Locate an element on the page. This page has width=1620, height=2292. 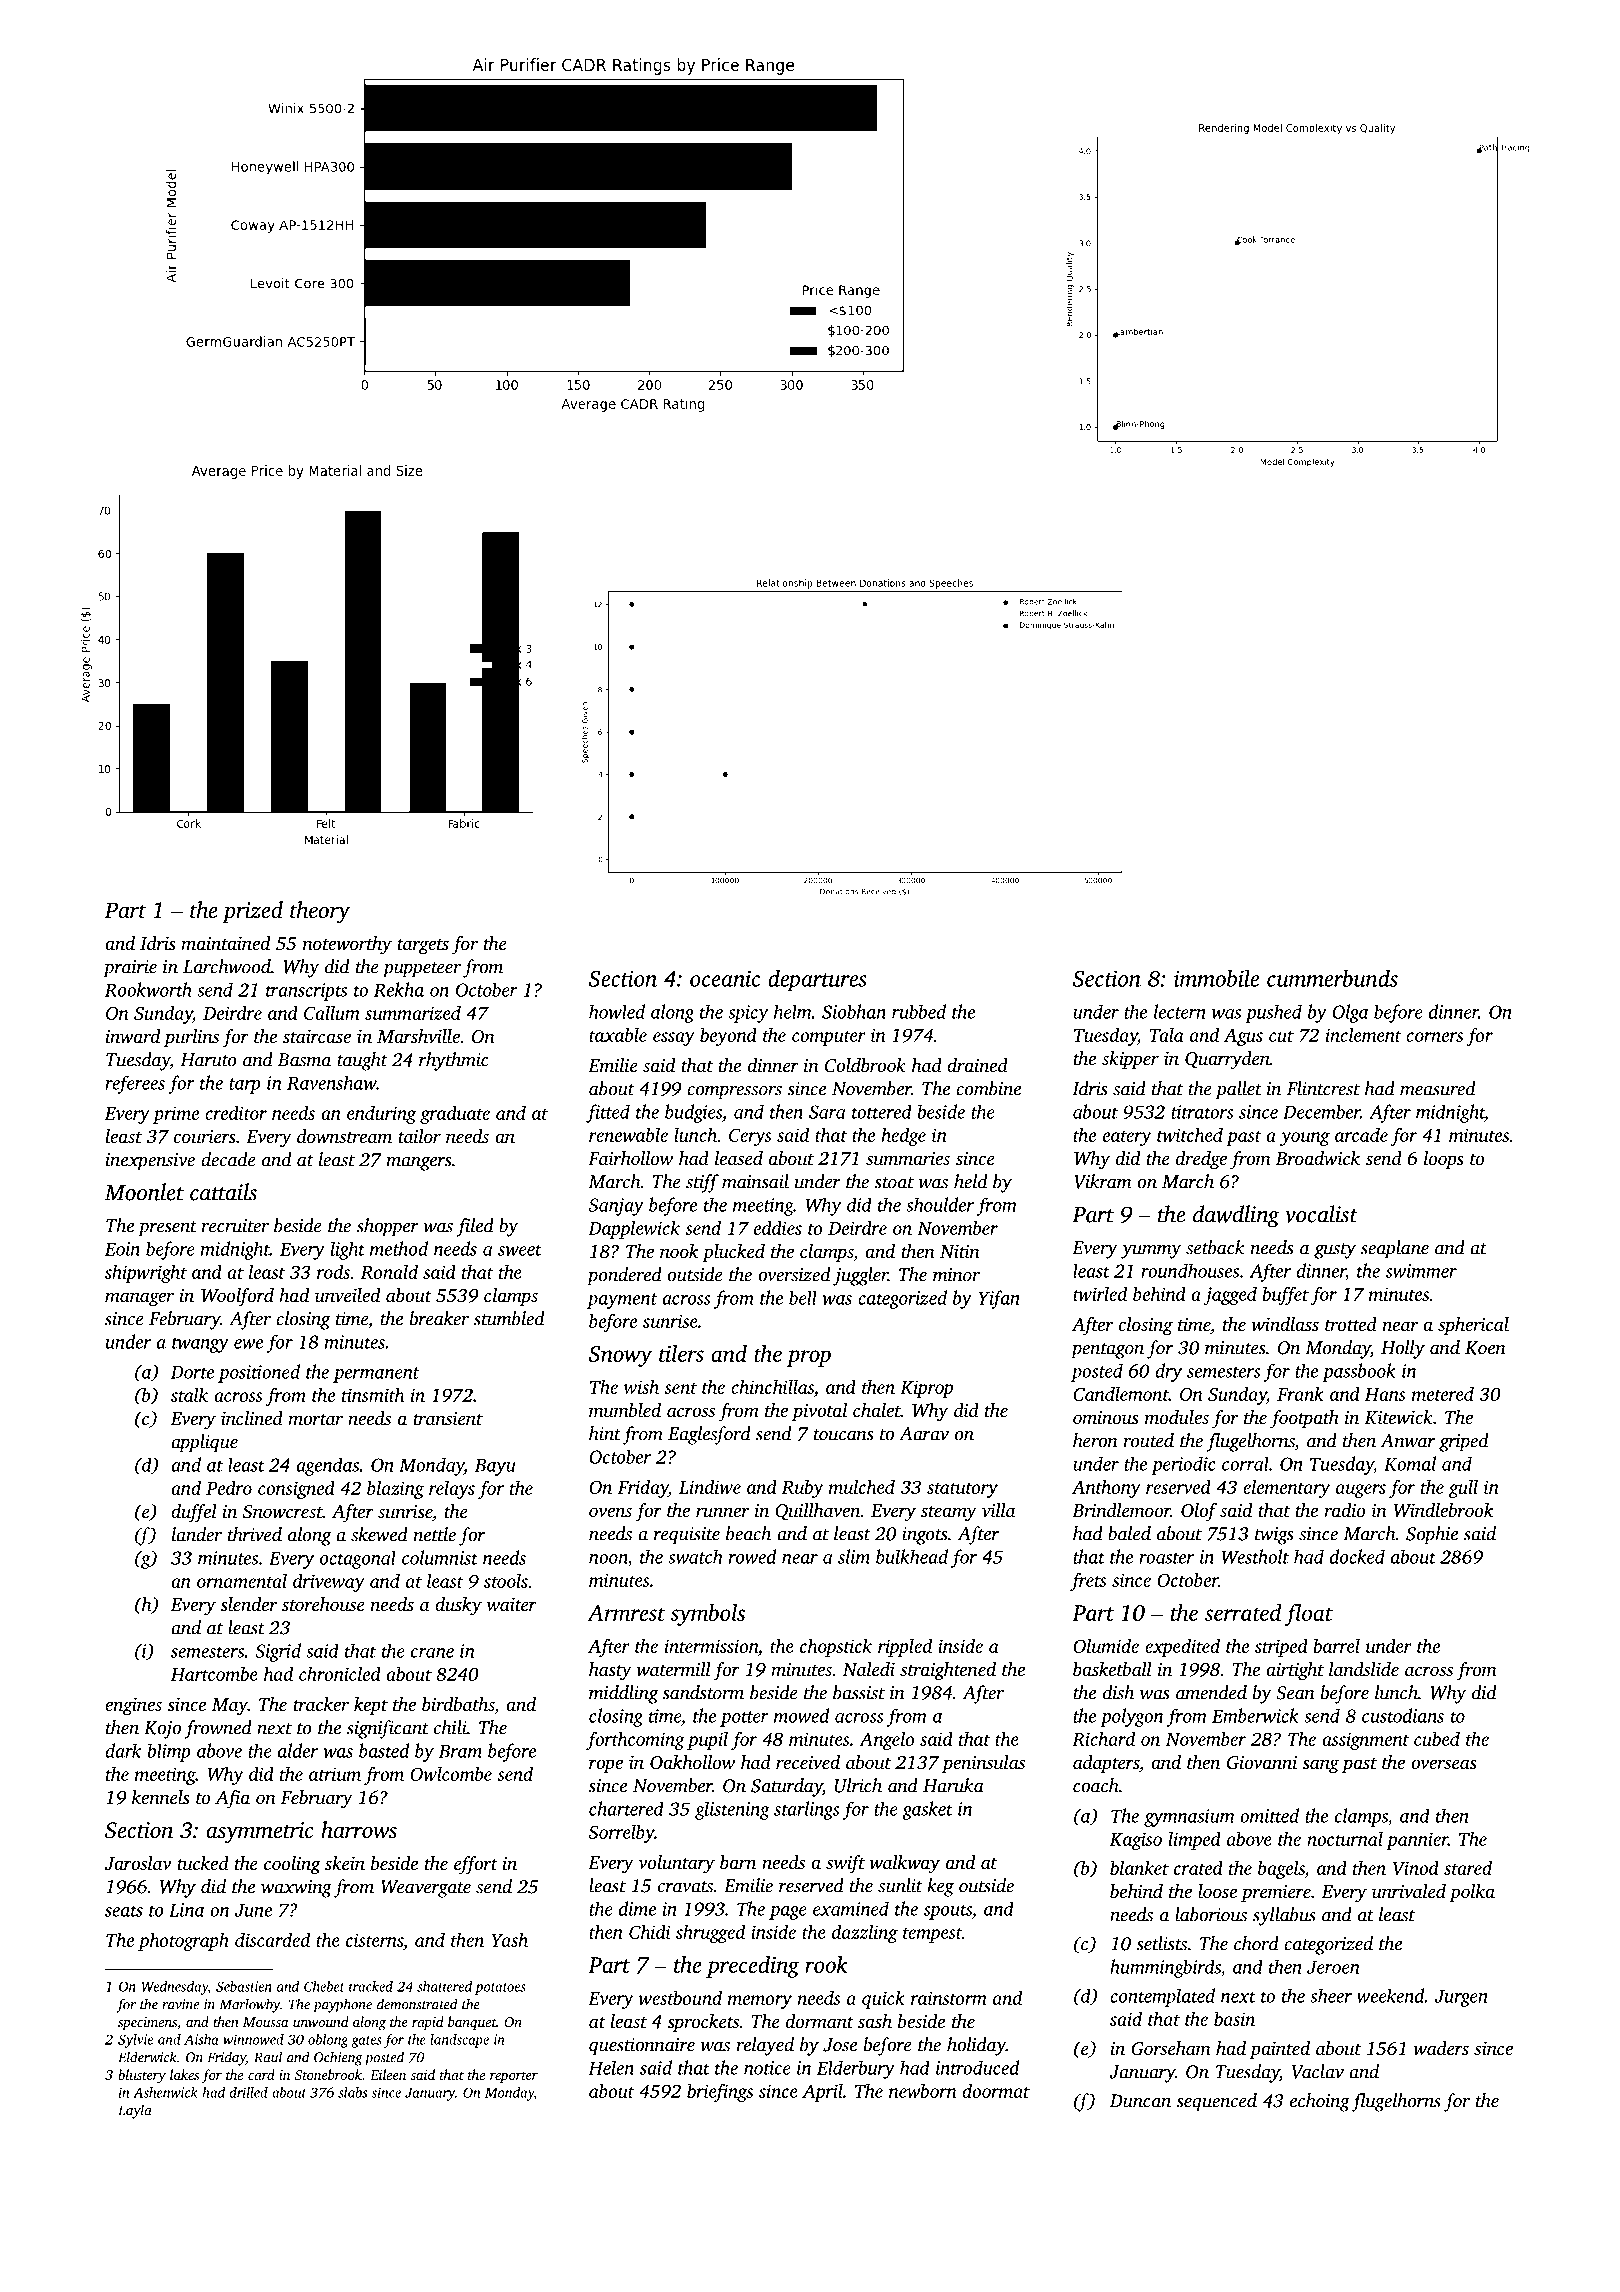
cubed is located at coordinates (1437, 1739).
